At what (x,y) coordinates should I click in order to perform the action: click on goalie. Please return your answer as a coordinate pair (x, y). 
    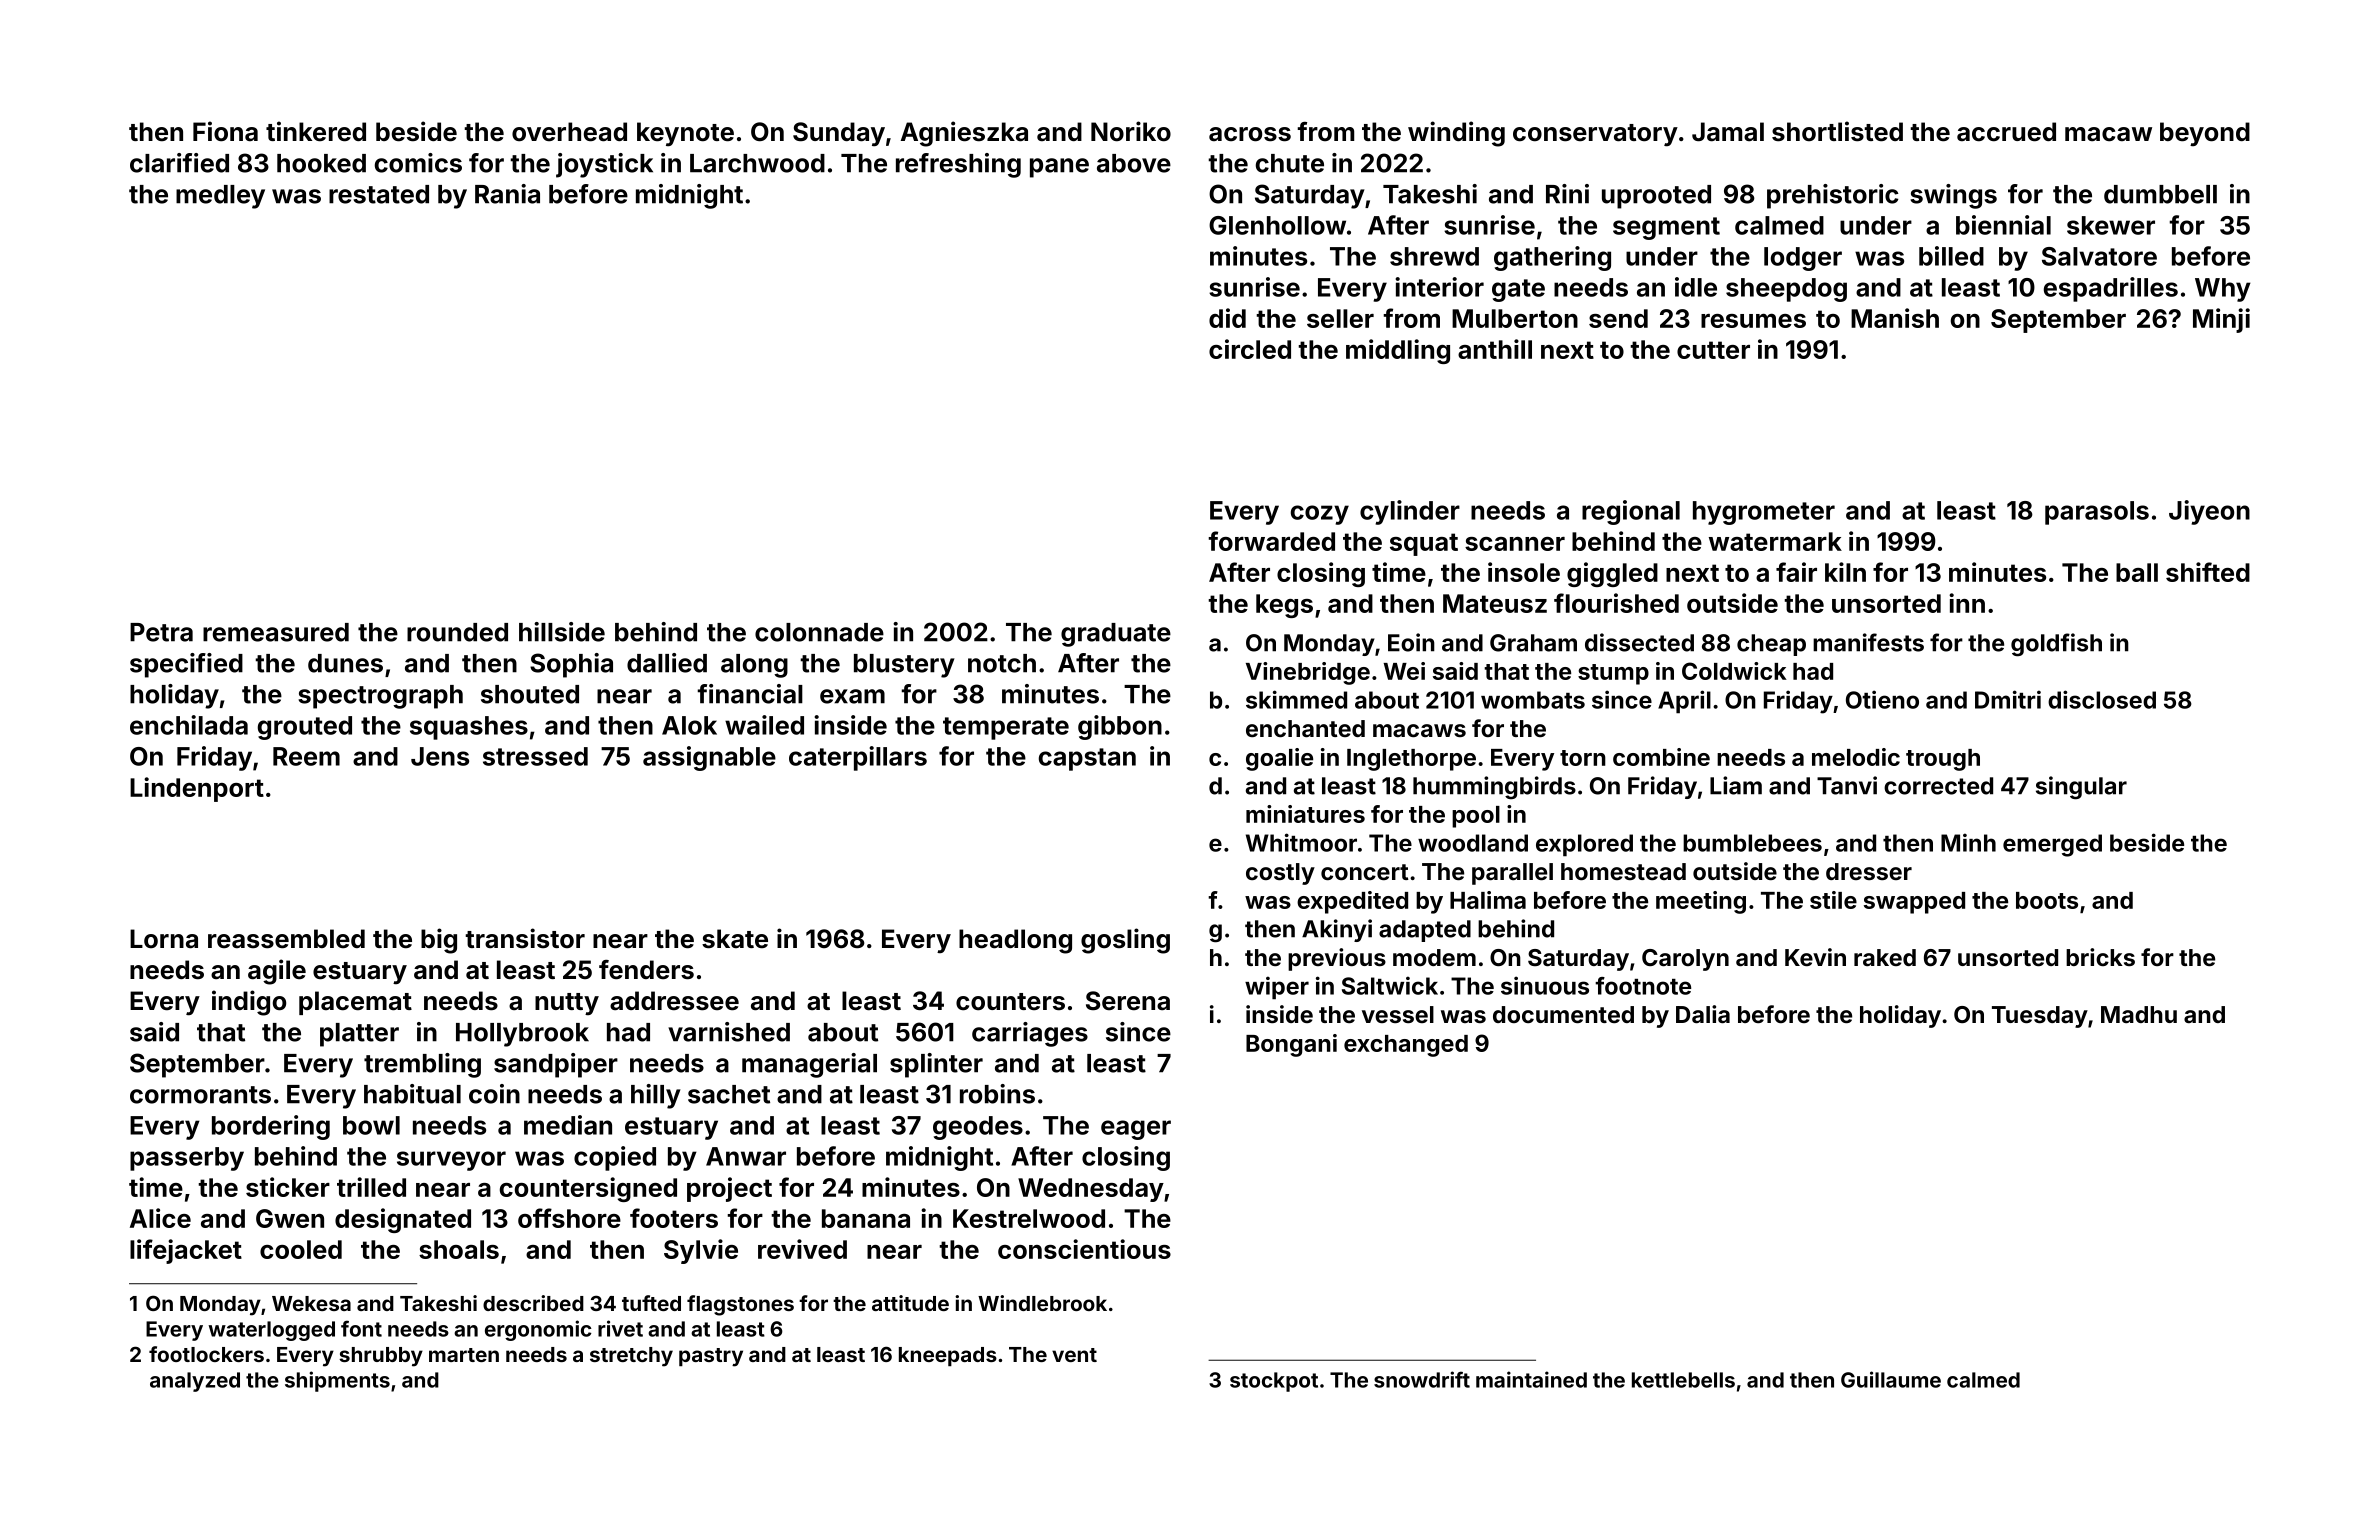
    Looking at the image, I should click on (1279, 759).
